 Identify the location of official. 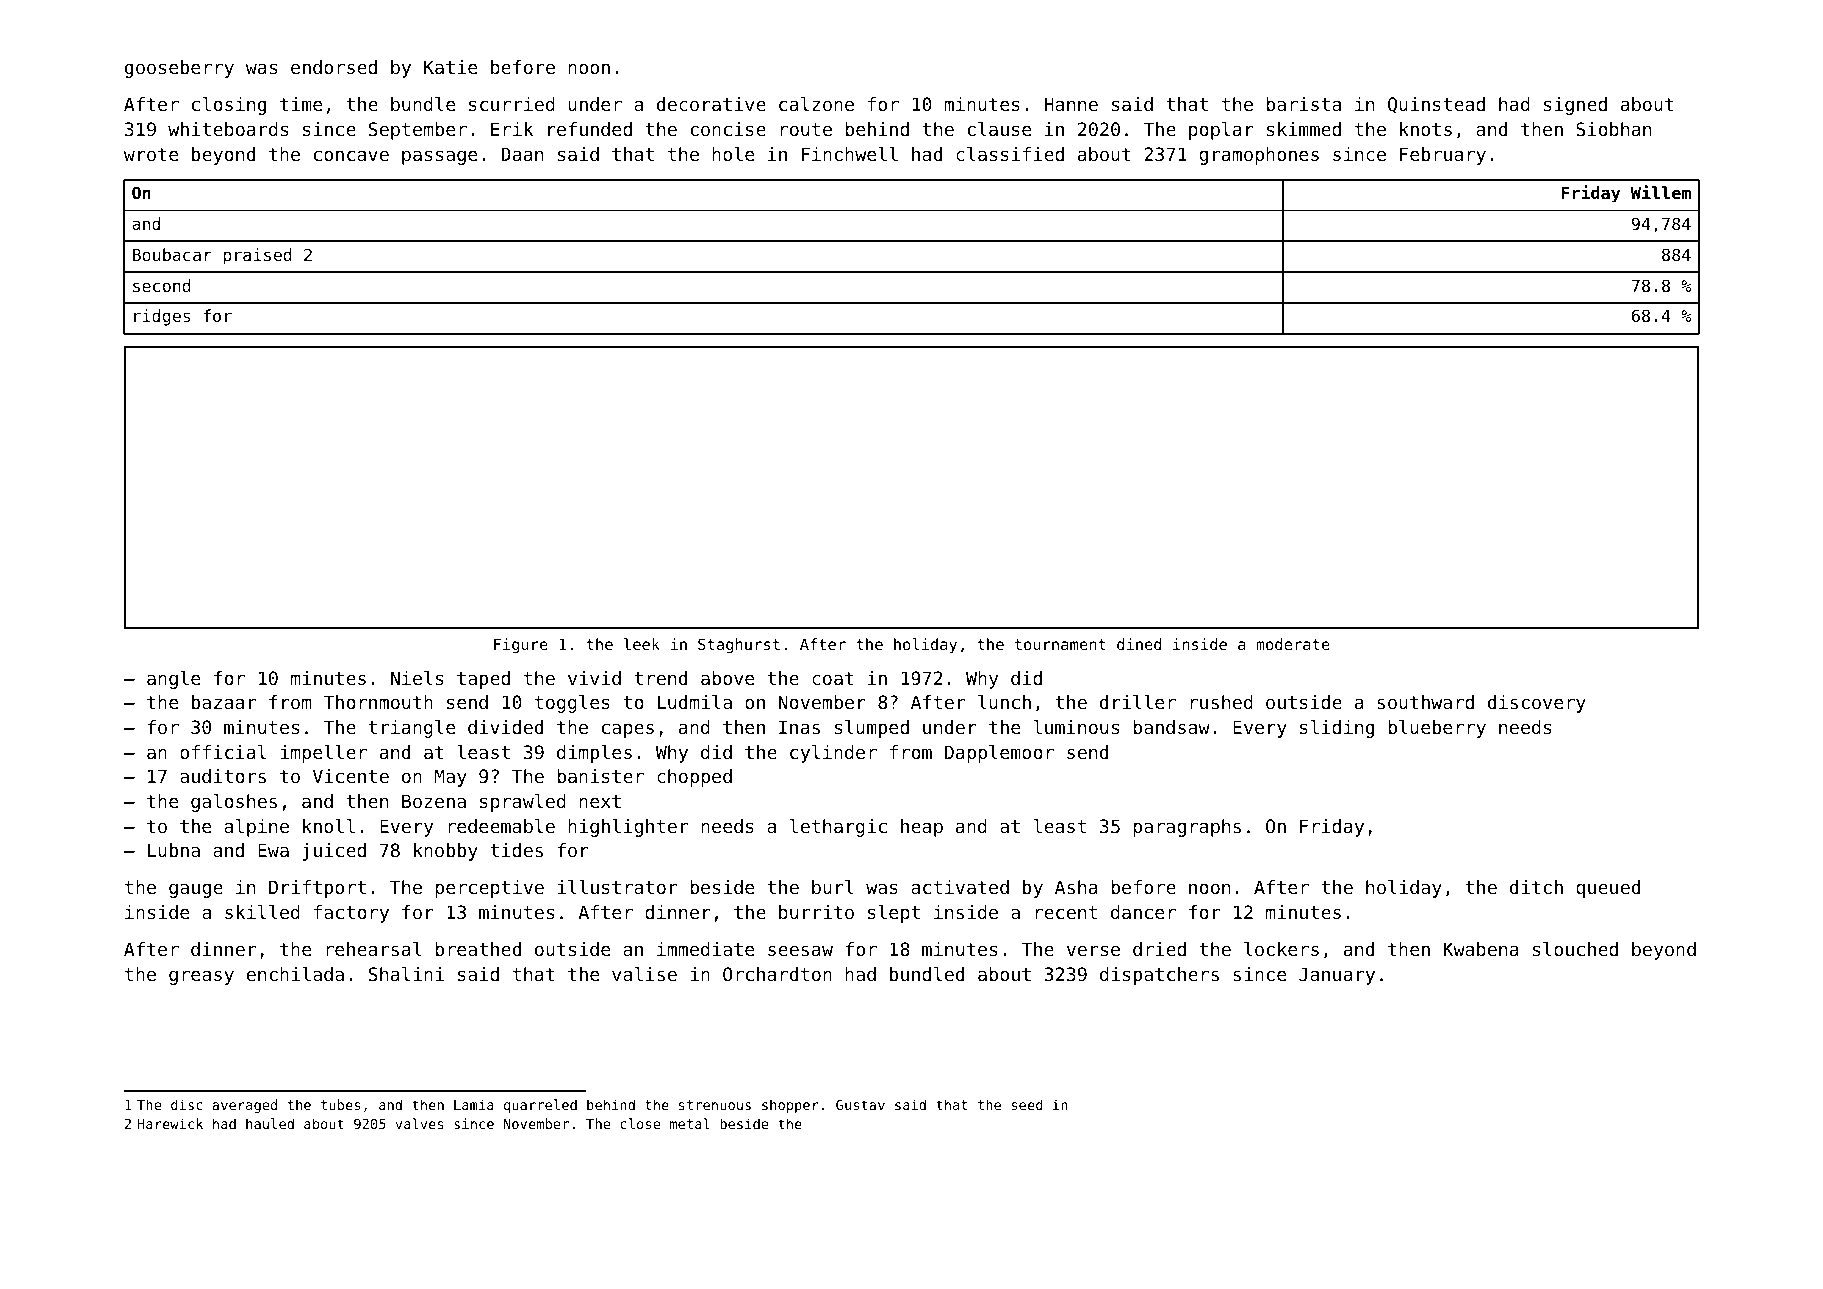
(223, 752).
